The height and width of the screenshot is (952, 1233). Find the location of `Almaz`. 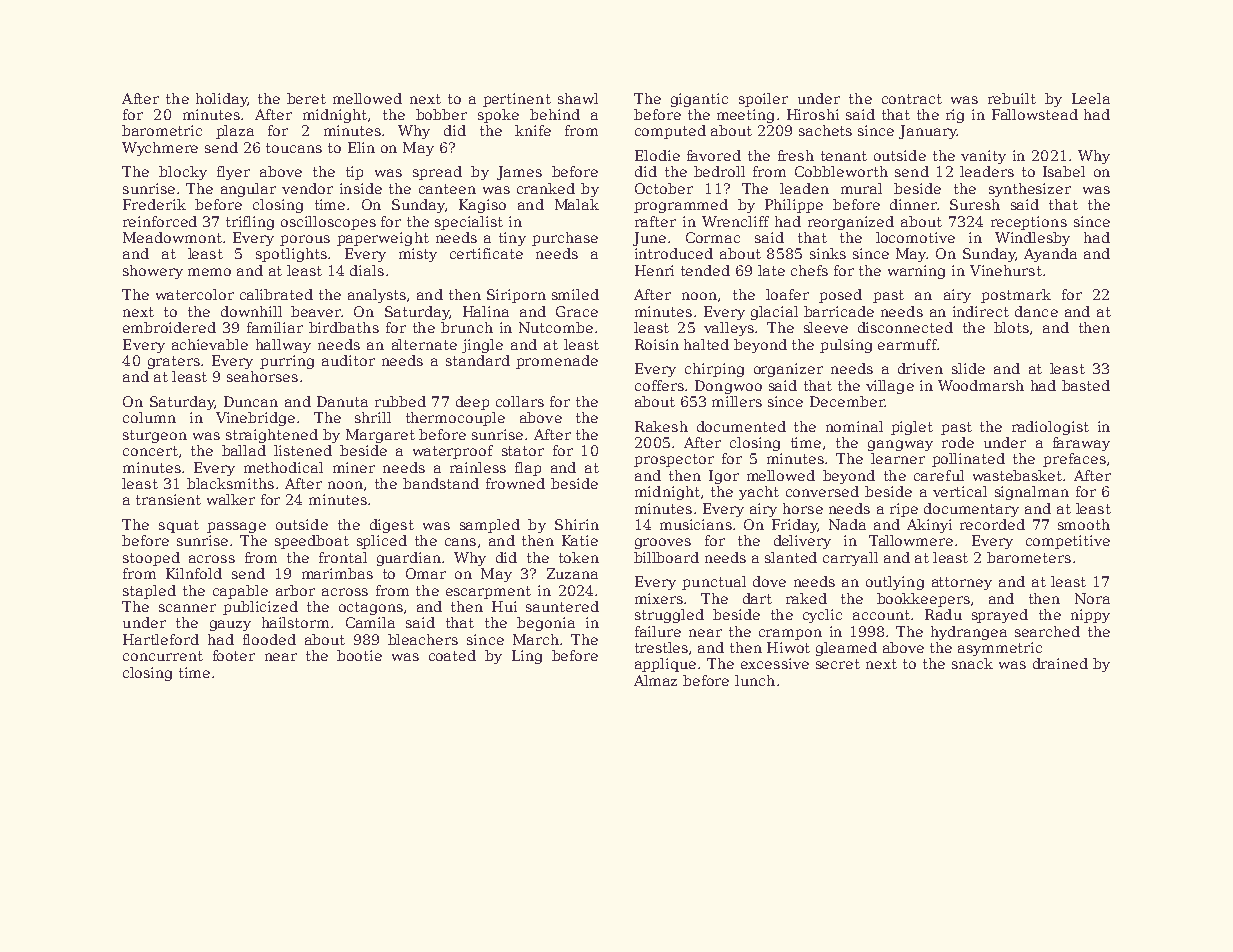

Almaz is located at coordinates (655, 680).
